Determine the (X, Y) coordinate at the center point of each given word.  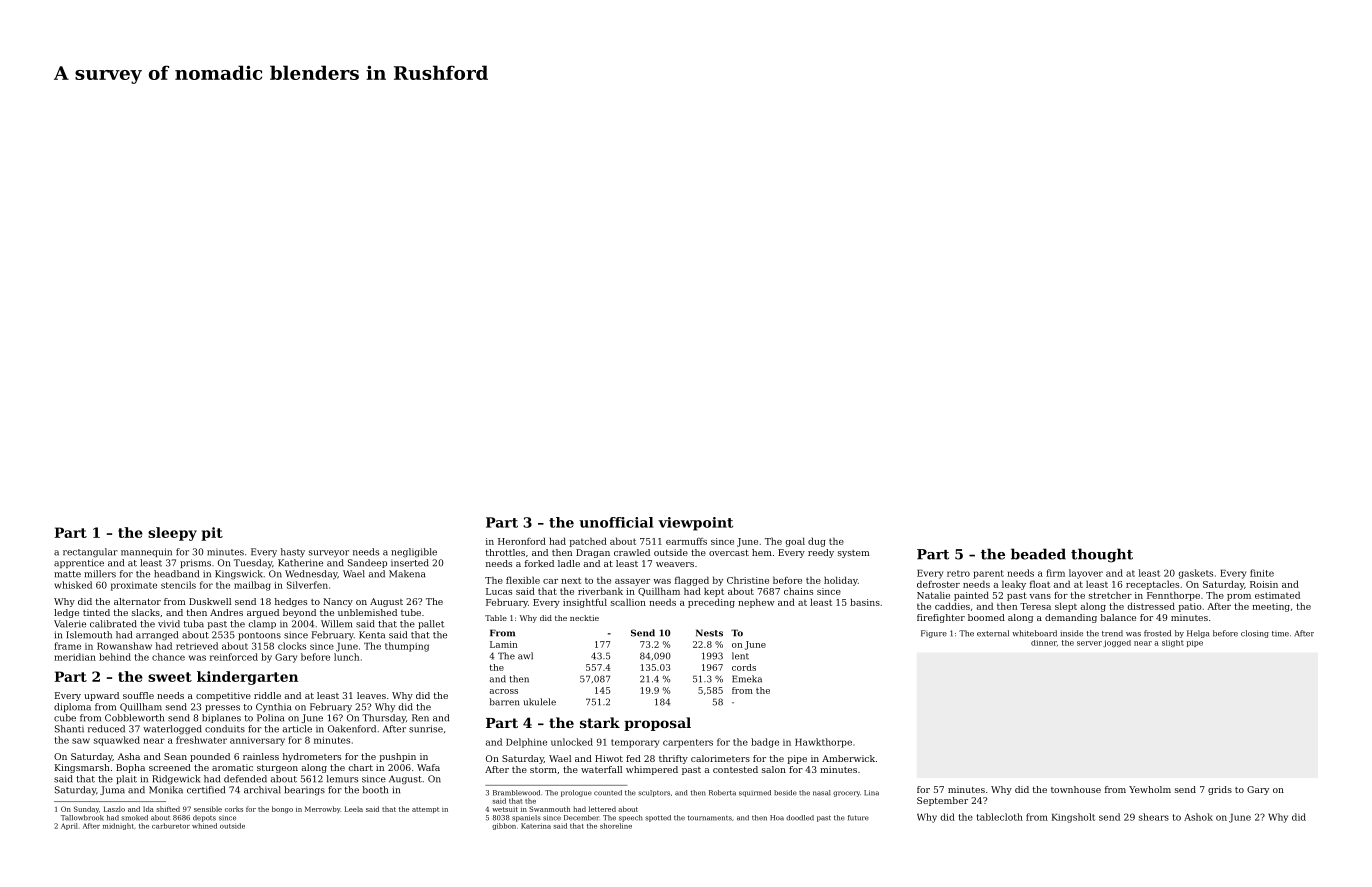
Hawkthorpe (823, 743)
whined (204, 826)
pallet (431, 624)
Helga (1198, 634)
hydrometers (312, 757)
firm (1055, 573)
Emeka (747, 679)
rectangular (90, 553)
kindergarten (247, 678)
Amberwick (848, 758)
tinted (96, 612)
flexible (523, 580)
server (1089, 643)
